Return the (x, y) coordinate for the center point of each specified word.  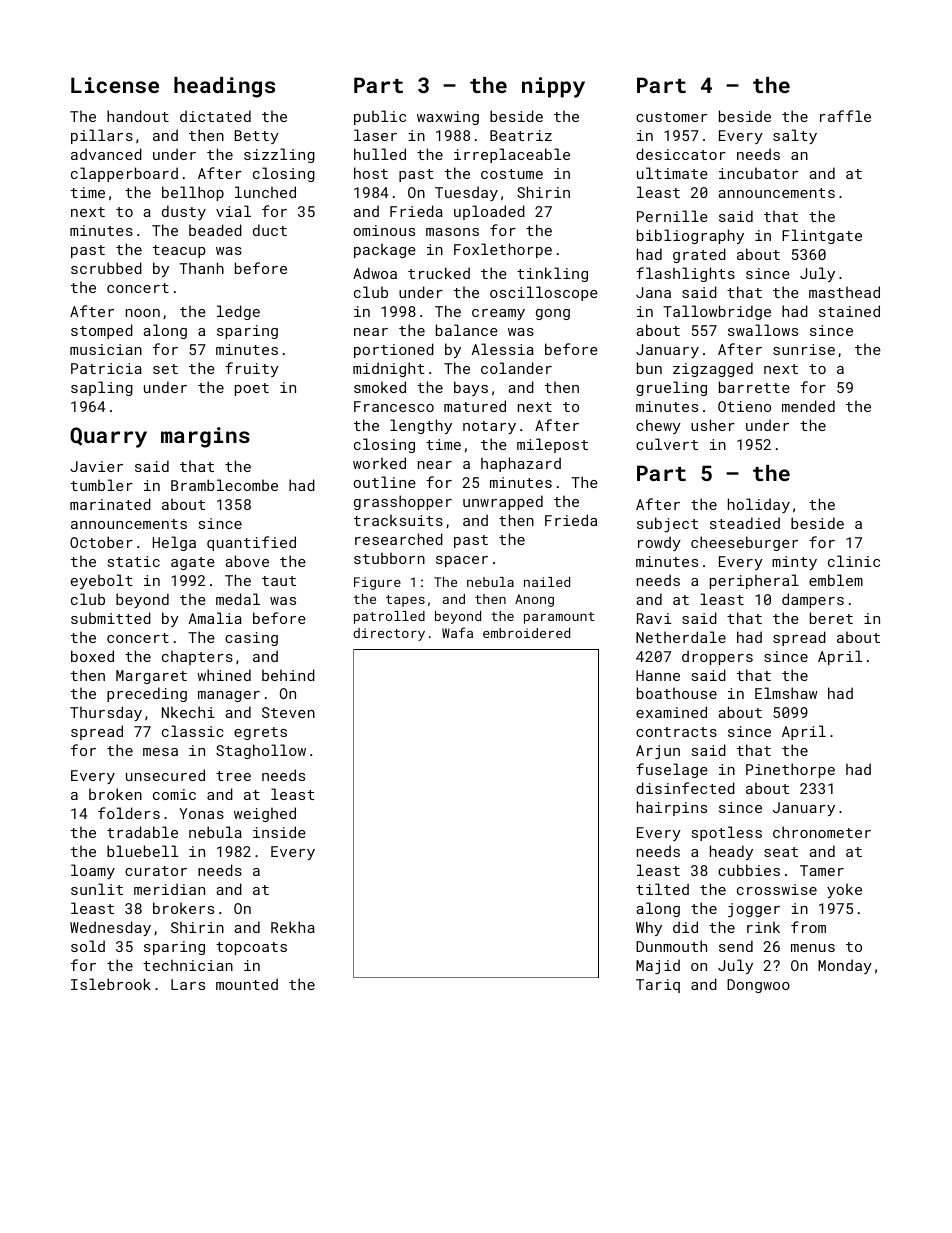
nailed (547, 582)
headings (224, 87)
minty (794, 563)
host (371, 173)
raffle (845, 116)
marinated (110, 504)
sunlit (97, 889)
